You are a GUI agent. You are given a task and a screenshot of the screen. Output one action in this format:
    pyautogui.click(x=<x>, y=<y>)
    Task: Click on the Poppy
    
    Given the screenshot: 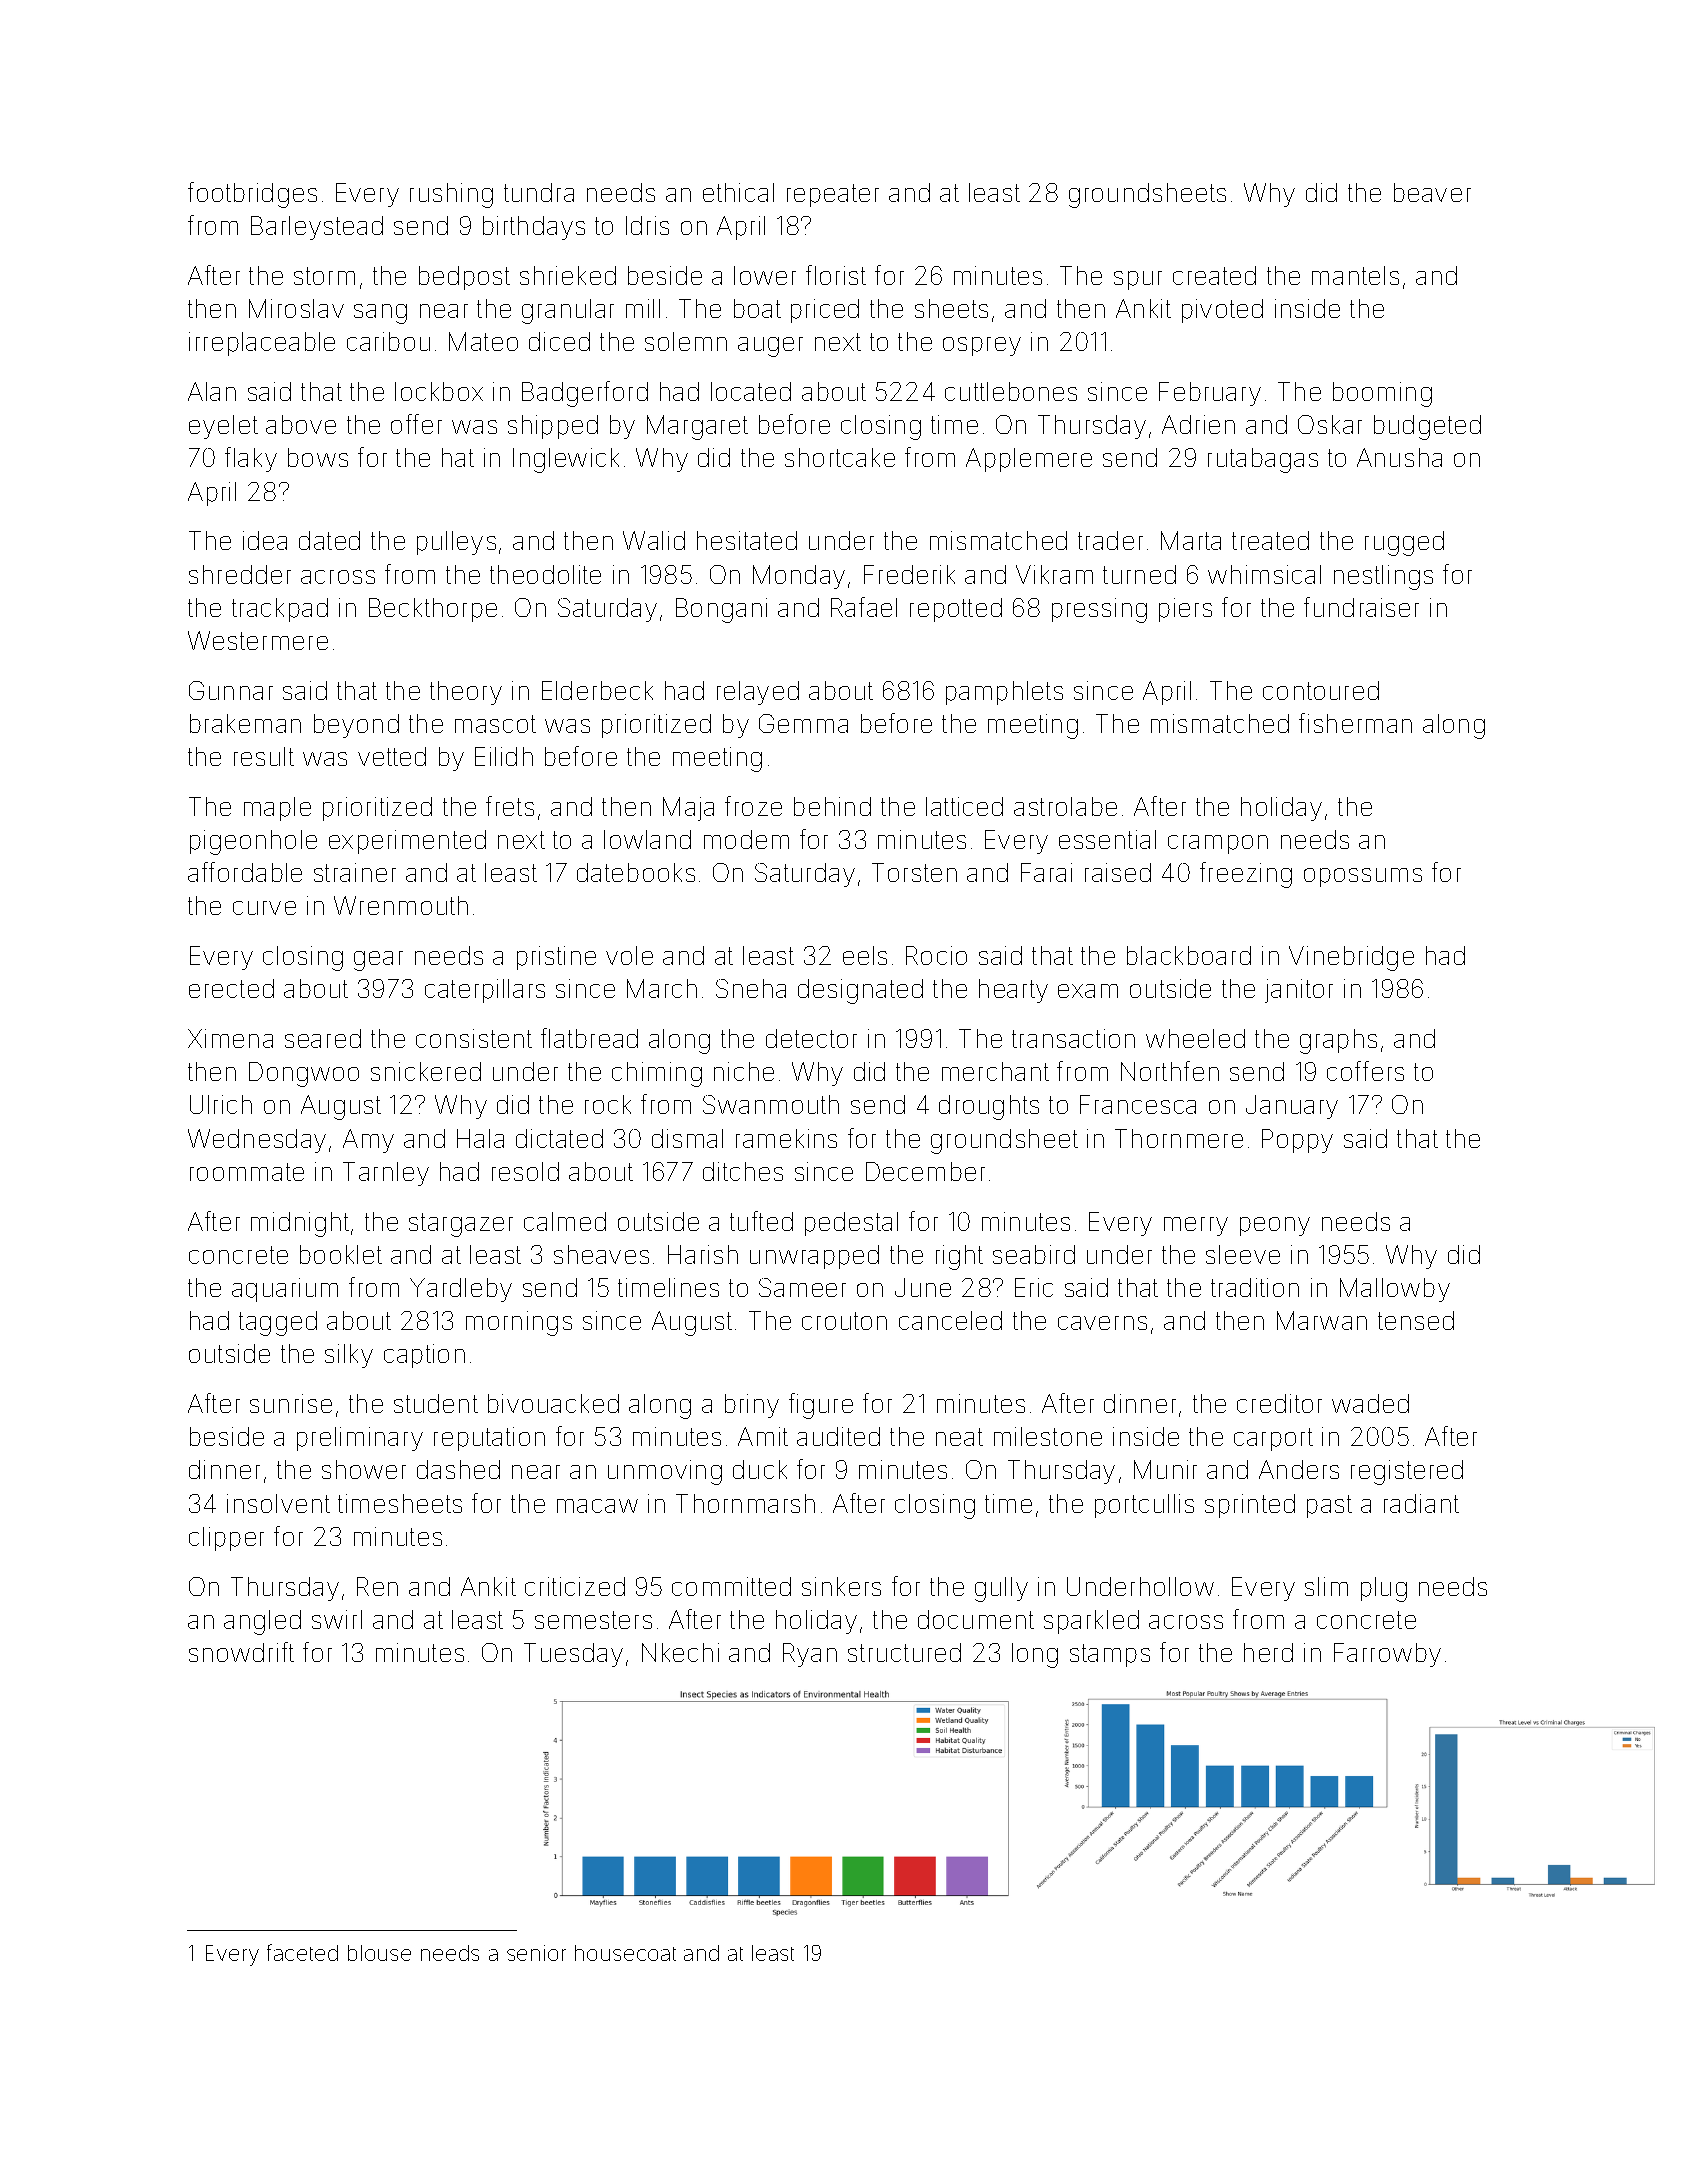 What is the action you would take?
    pyautogui.click(x=1297, y=1141)
